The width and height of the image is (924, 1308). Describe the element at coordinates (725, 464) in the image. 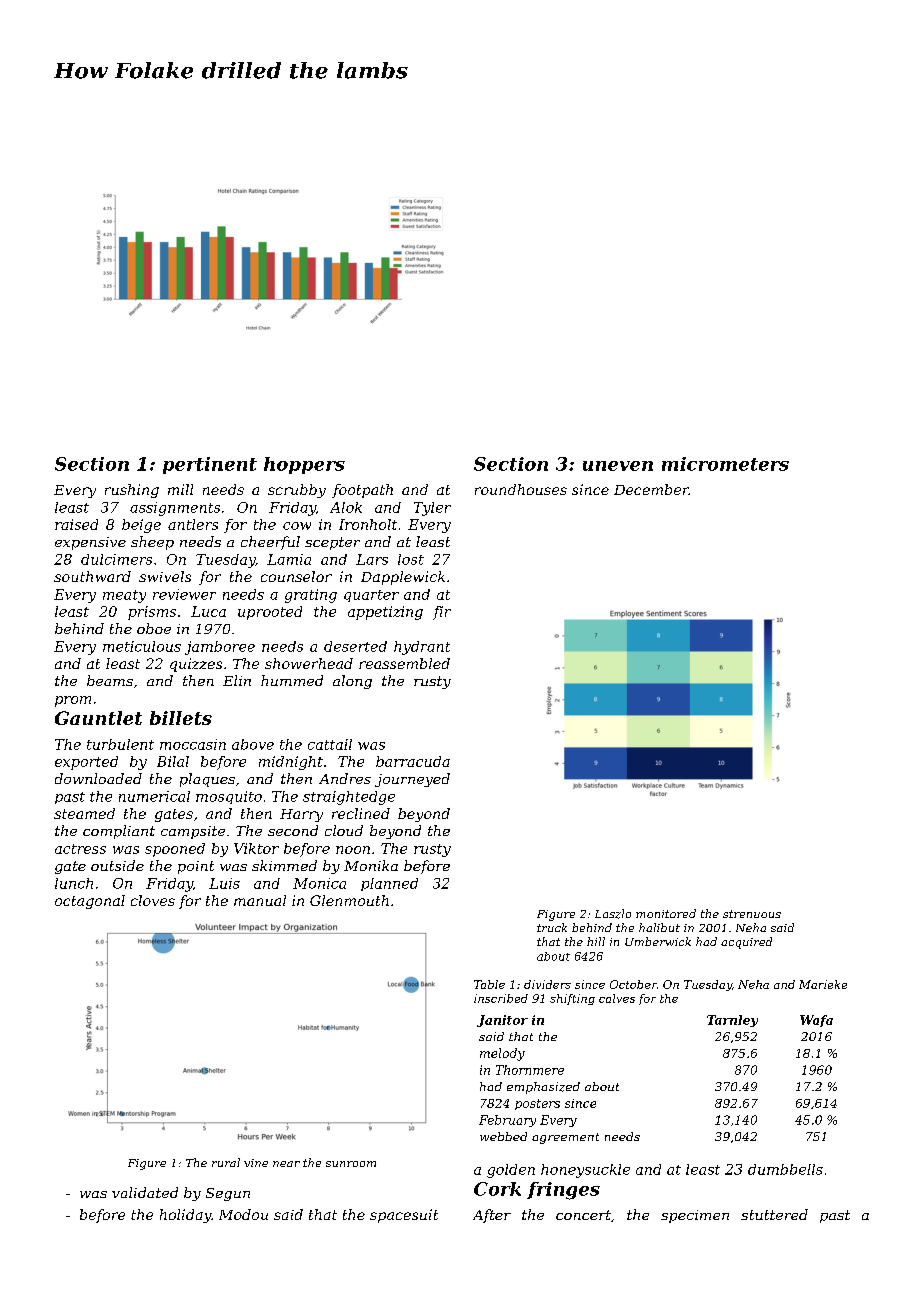

I see `micrometers` at that location.
